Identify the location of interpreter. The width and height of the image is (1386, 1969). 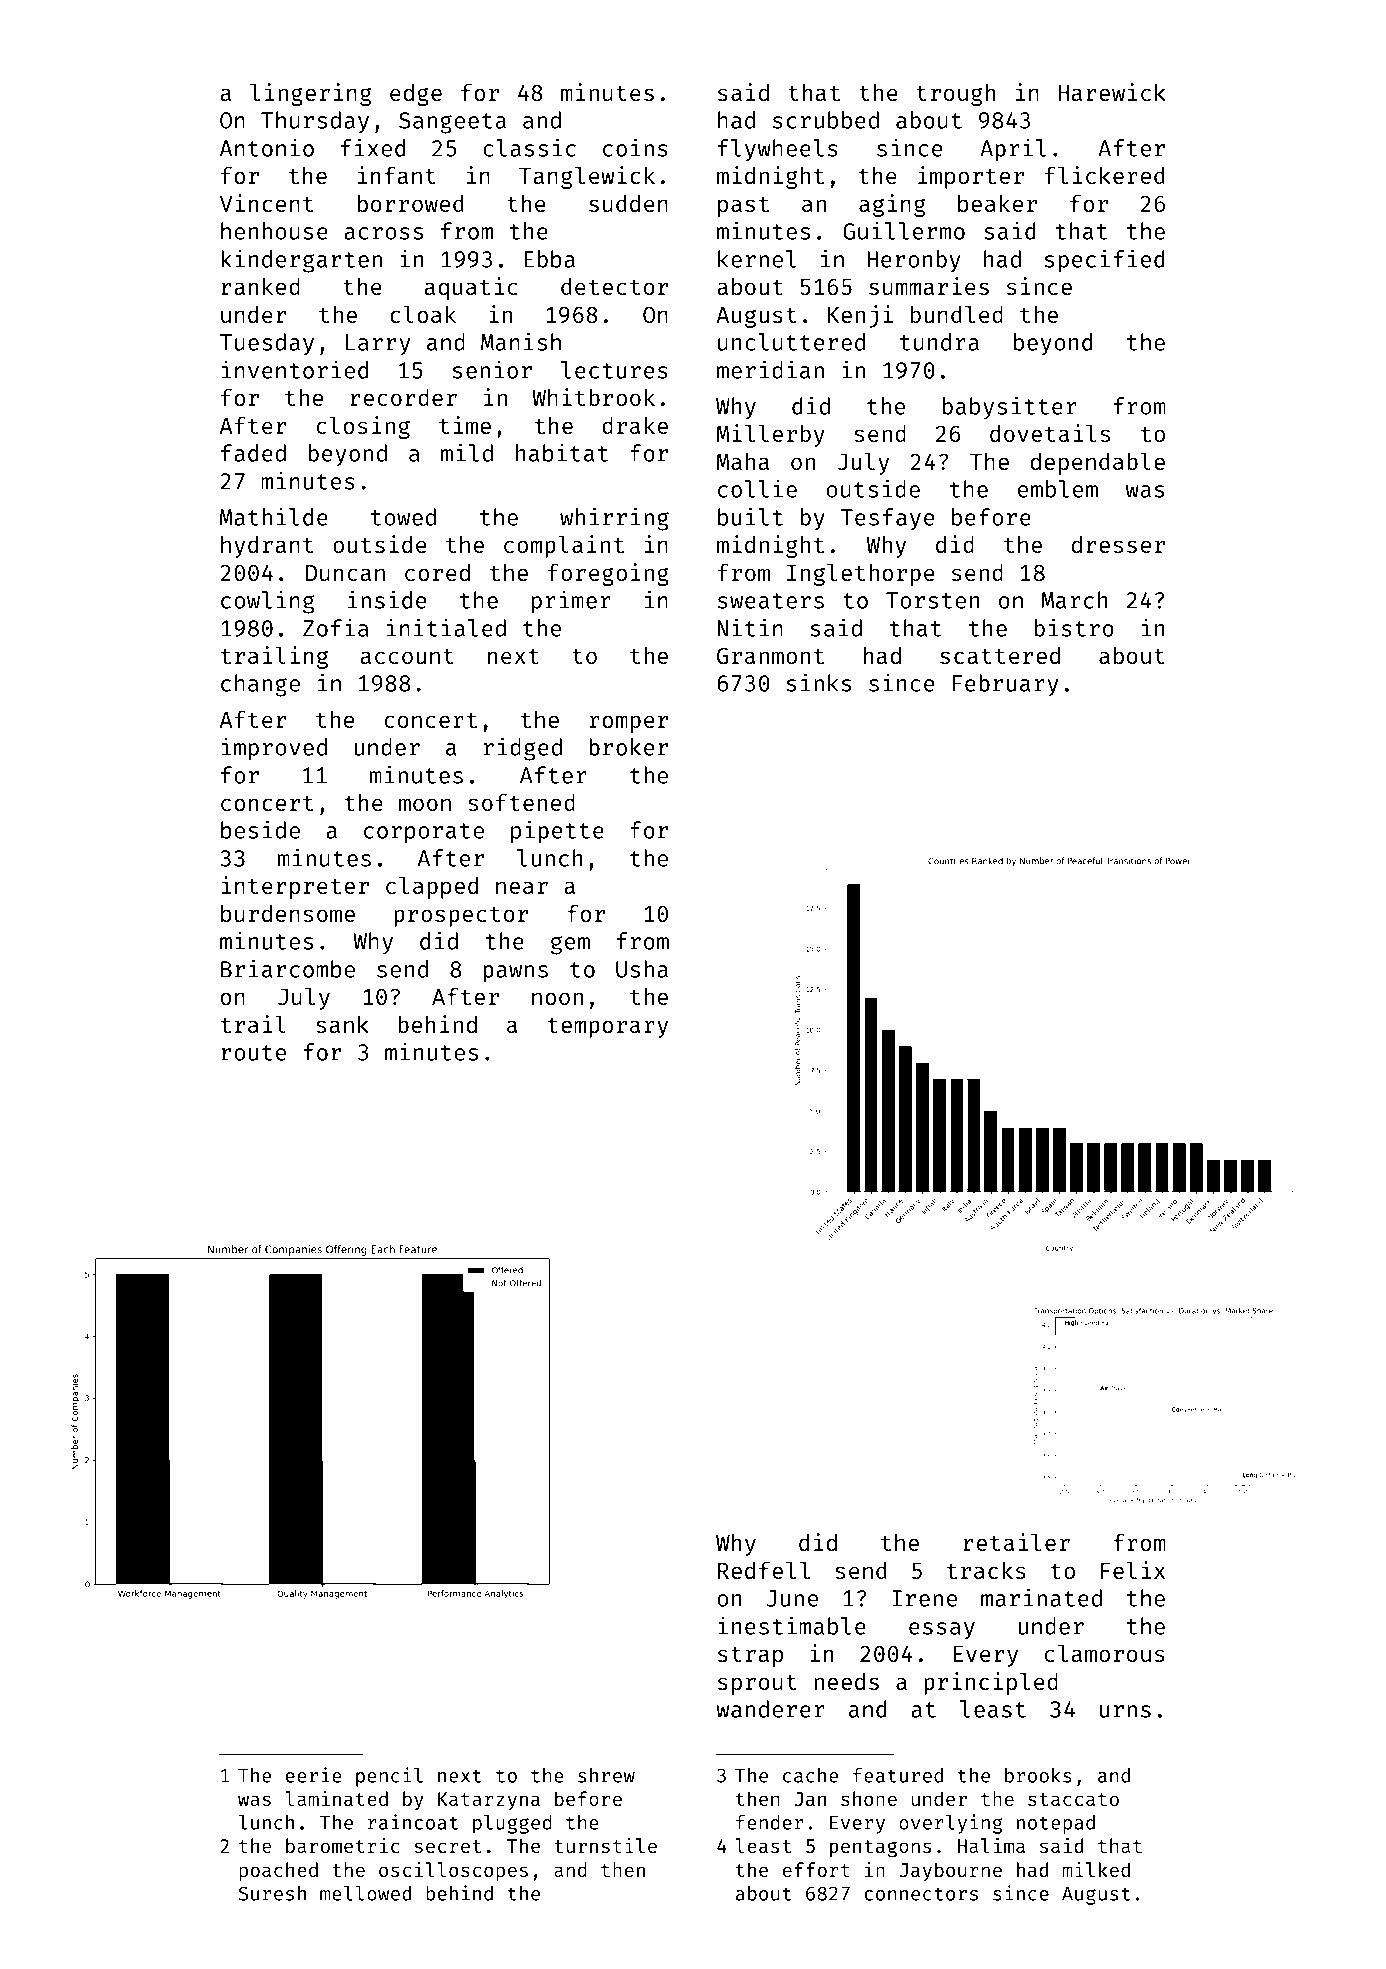
(295, 887).
